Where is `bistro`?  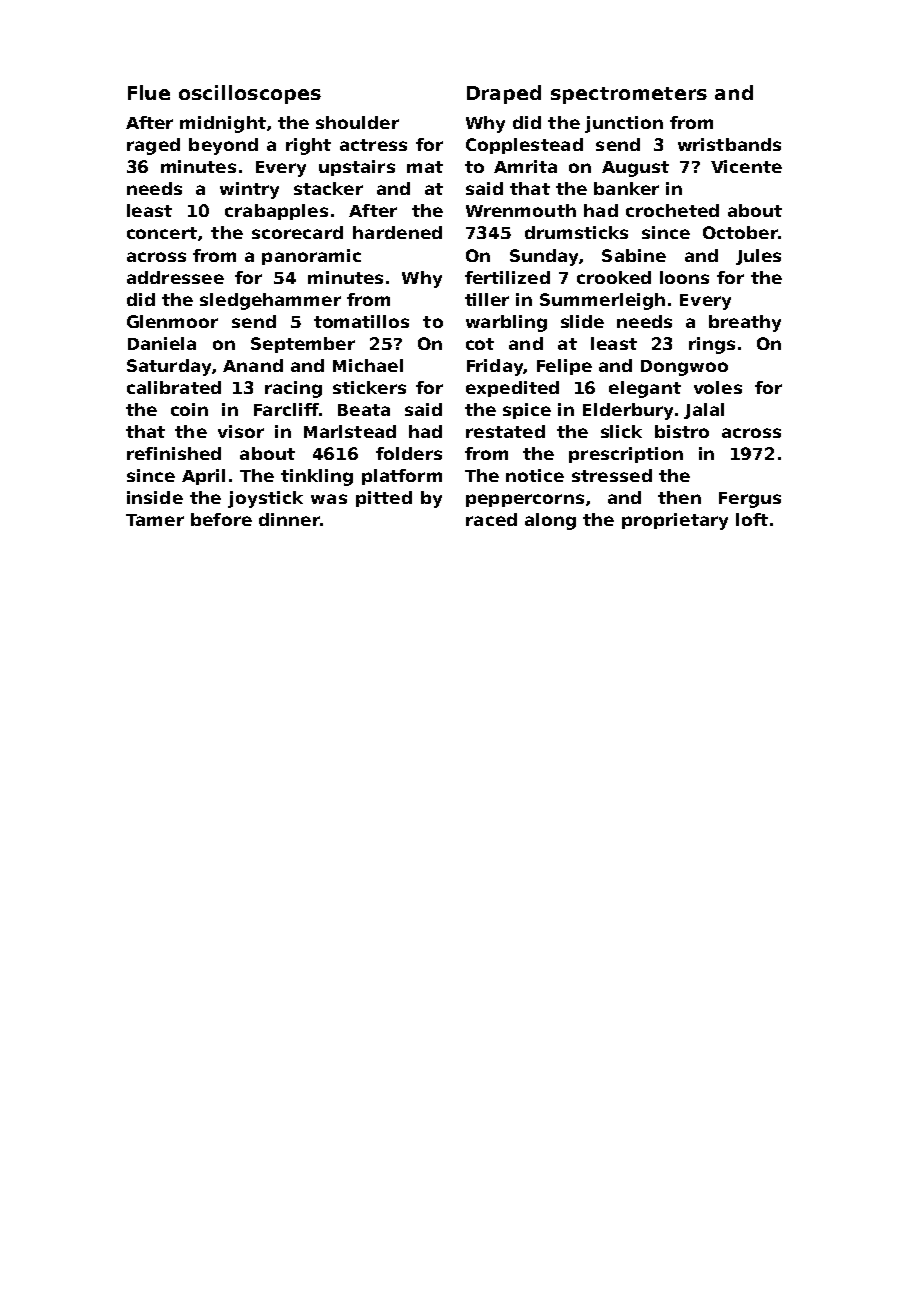 bistro is located at coordinates (682, 431).
